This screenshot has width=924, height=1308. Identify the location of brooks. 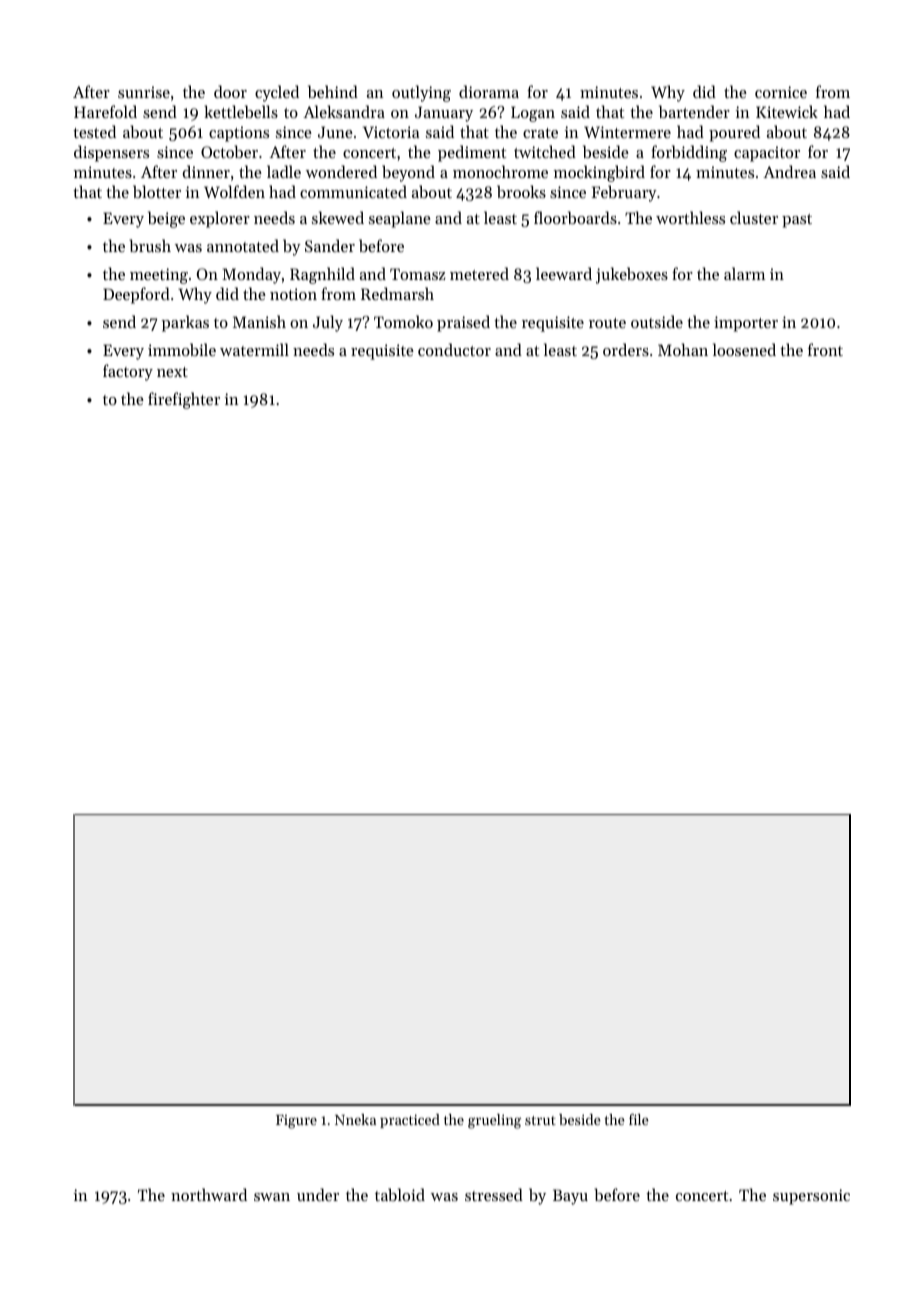
(521, 191).
